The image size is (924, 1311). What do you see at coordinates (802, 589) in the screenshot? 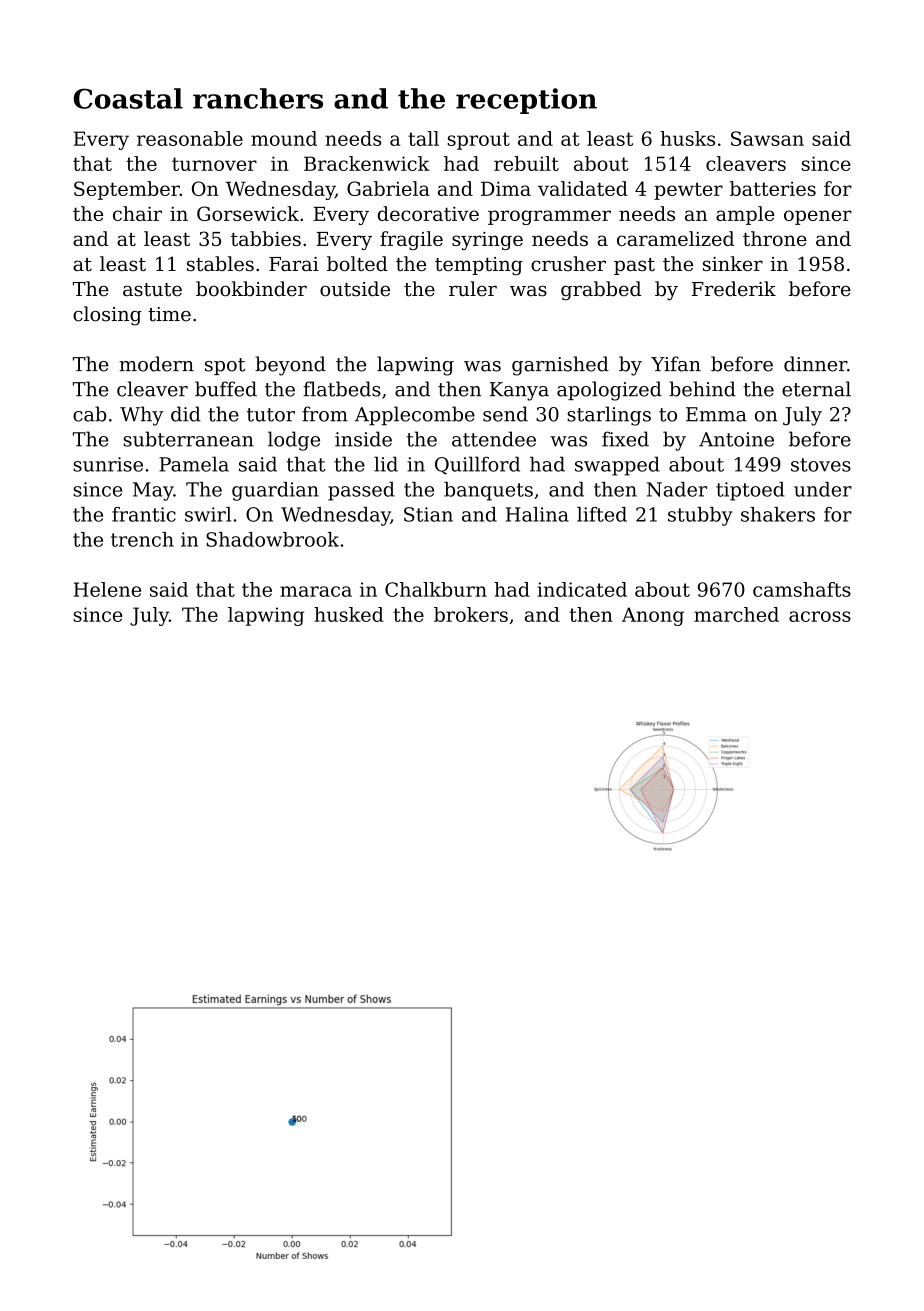
I see `camshafts` at bounding box center [802, 589].
